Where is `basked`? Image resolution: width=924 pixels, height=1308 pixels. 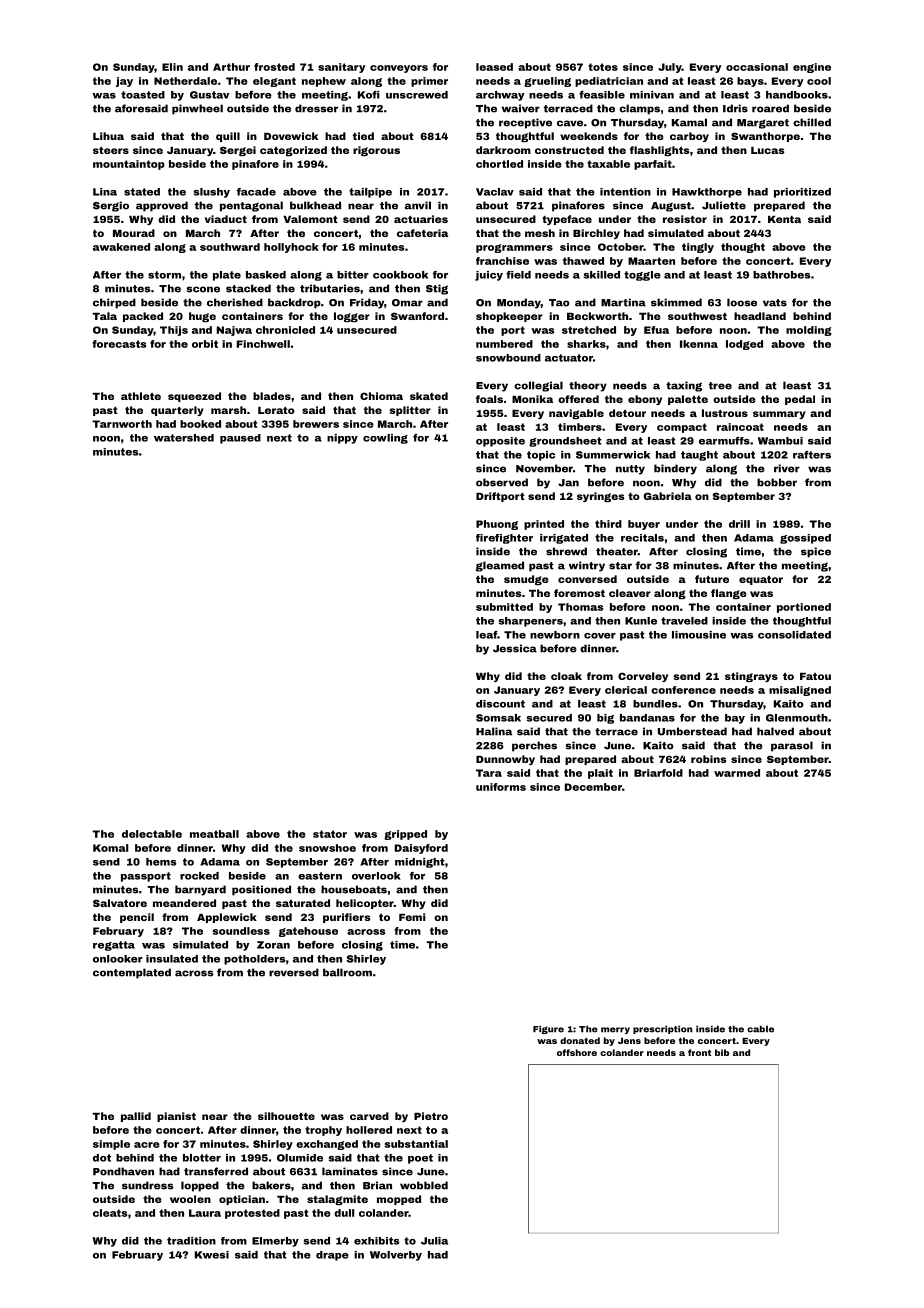
basked is located at coordinates (266, 275).
